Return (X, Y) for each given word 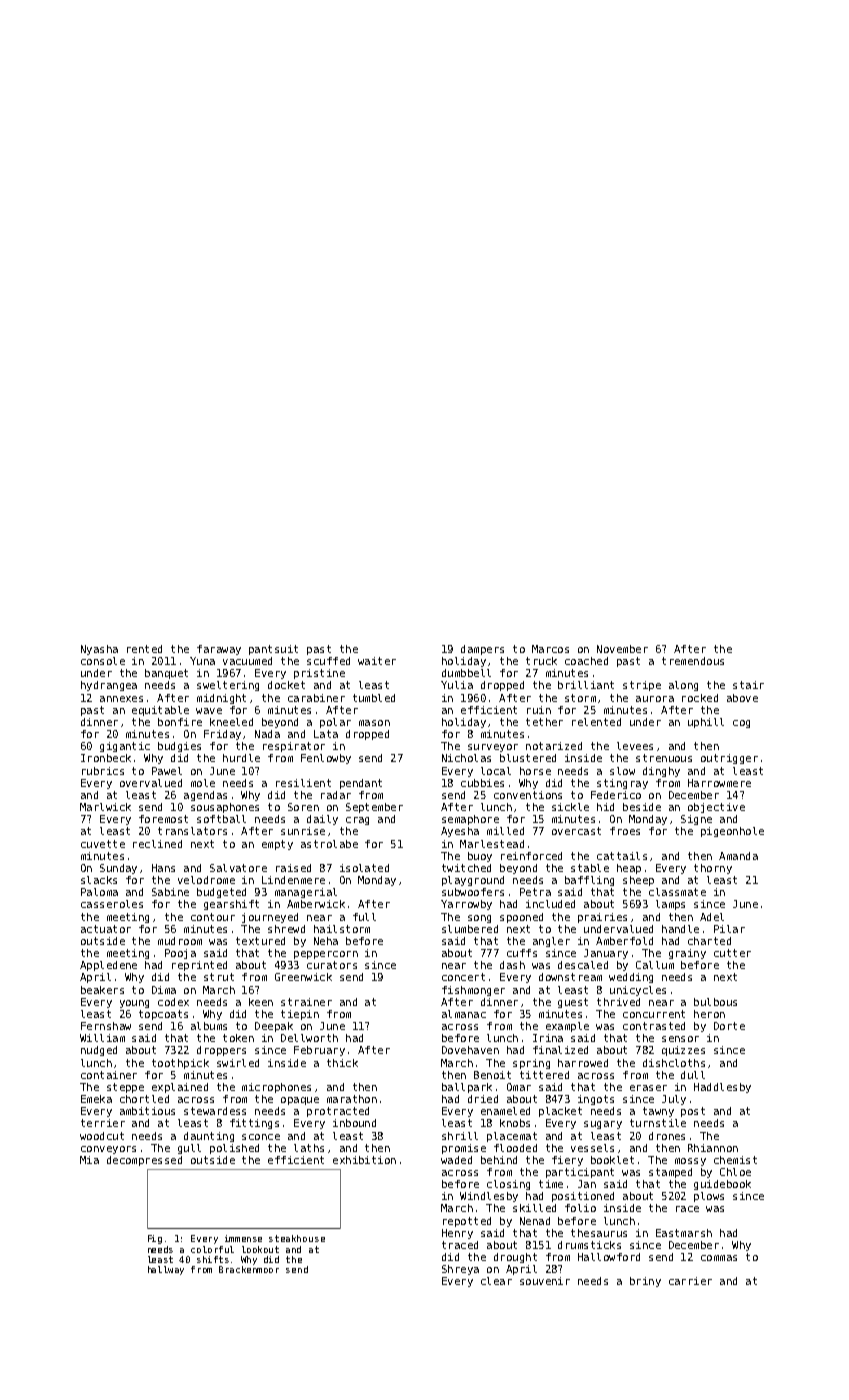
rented (144, 649)
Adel (712, 917)
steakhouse (297, 1238)
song (479, 919)
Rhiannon (713, 1148)
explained (180, 1088)
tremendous (693, 661)
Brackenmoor (249, 1269)
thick (342, 1063)
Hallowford (609, 1257)
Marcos (550, 649)
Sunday (118, 869)
